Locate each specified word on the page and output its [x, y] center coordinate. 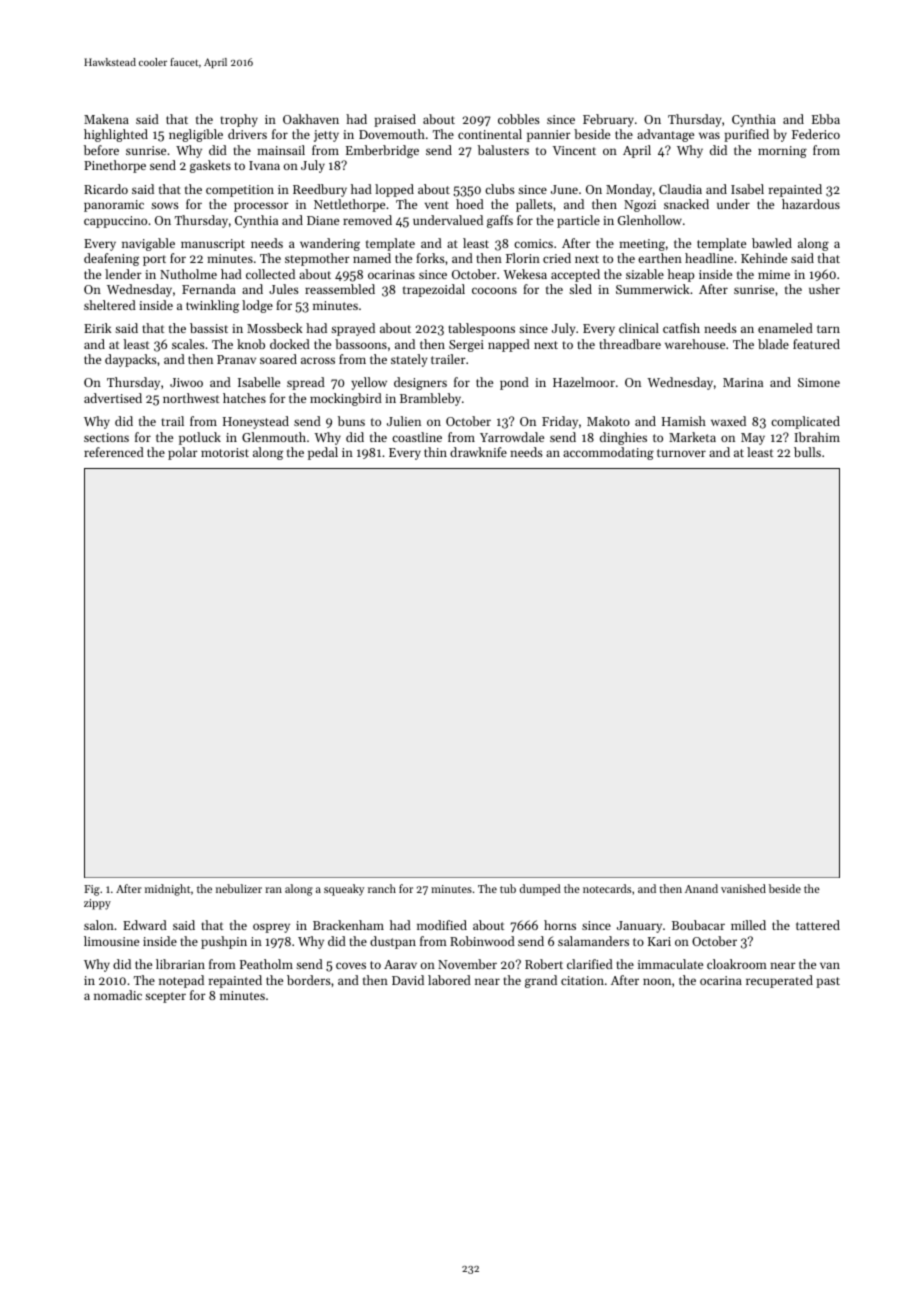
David [408, 980]
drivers [247, 134]
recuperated [779, 981]
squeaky [344, 890]
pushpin [224, 942]
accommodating [608, 453]
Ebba [826, 119]
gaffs [500, 221]
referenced [114, 452]
